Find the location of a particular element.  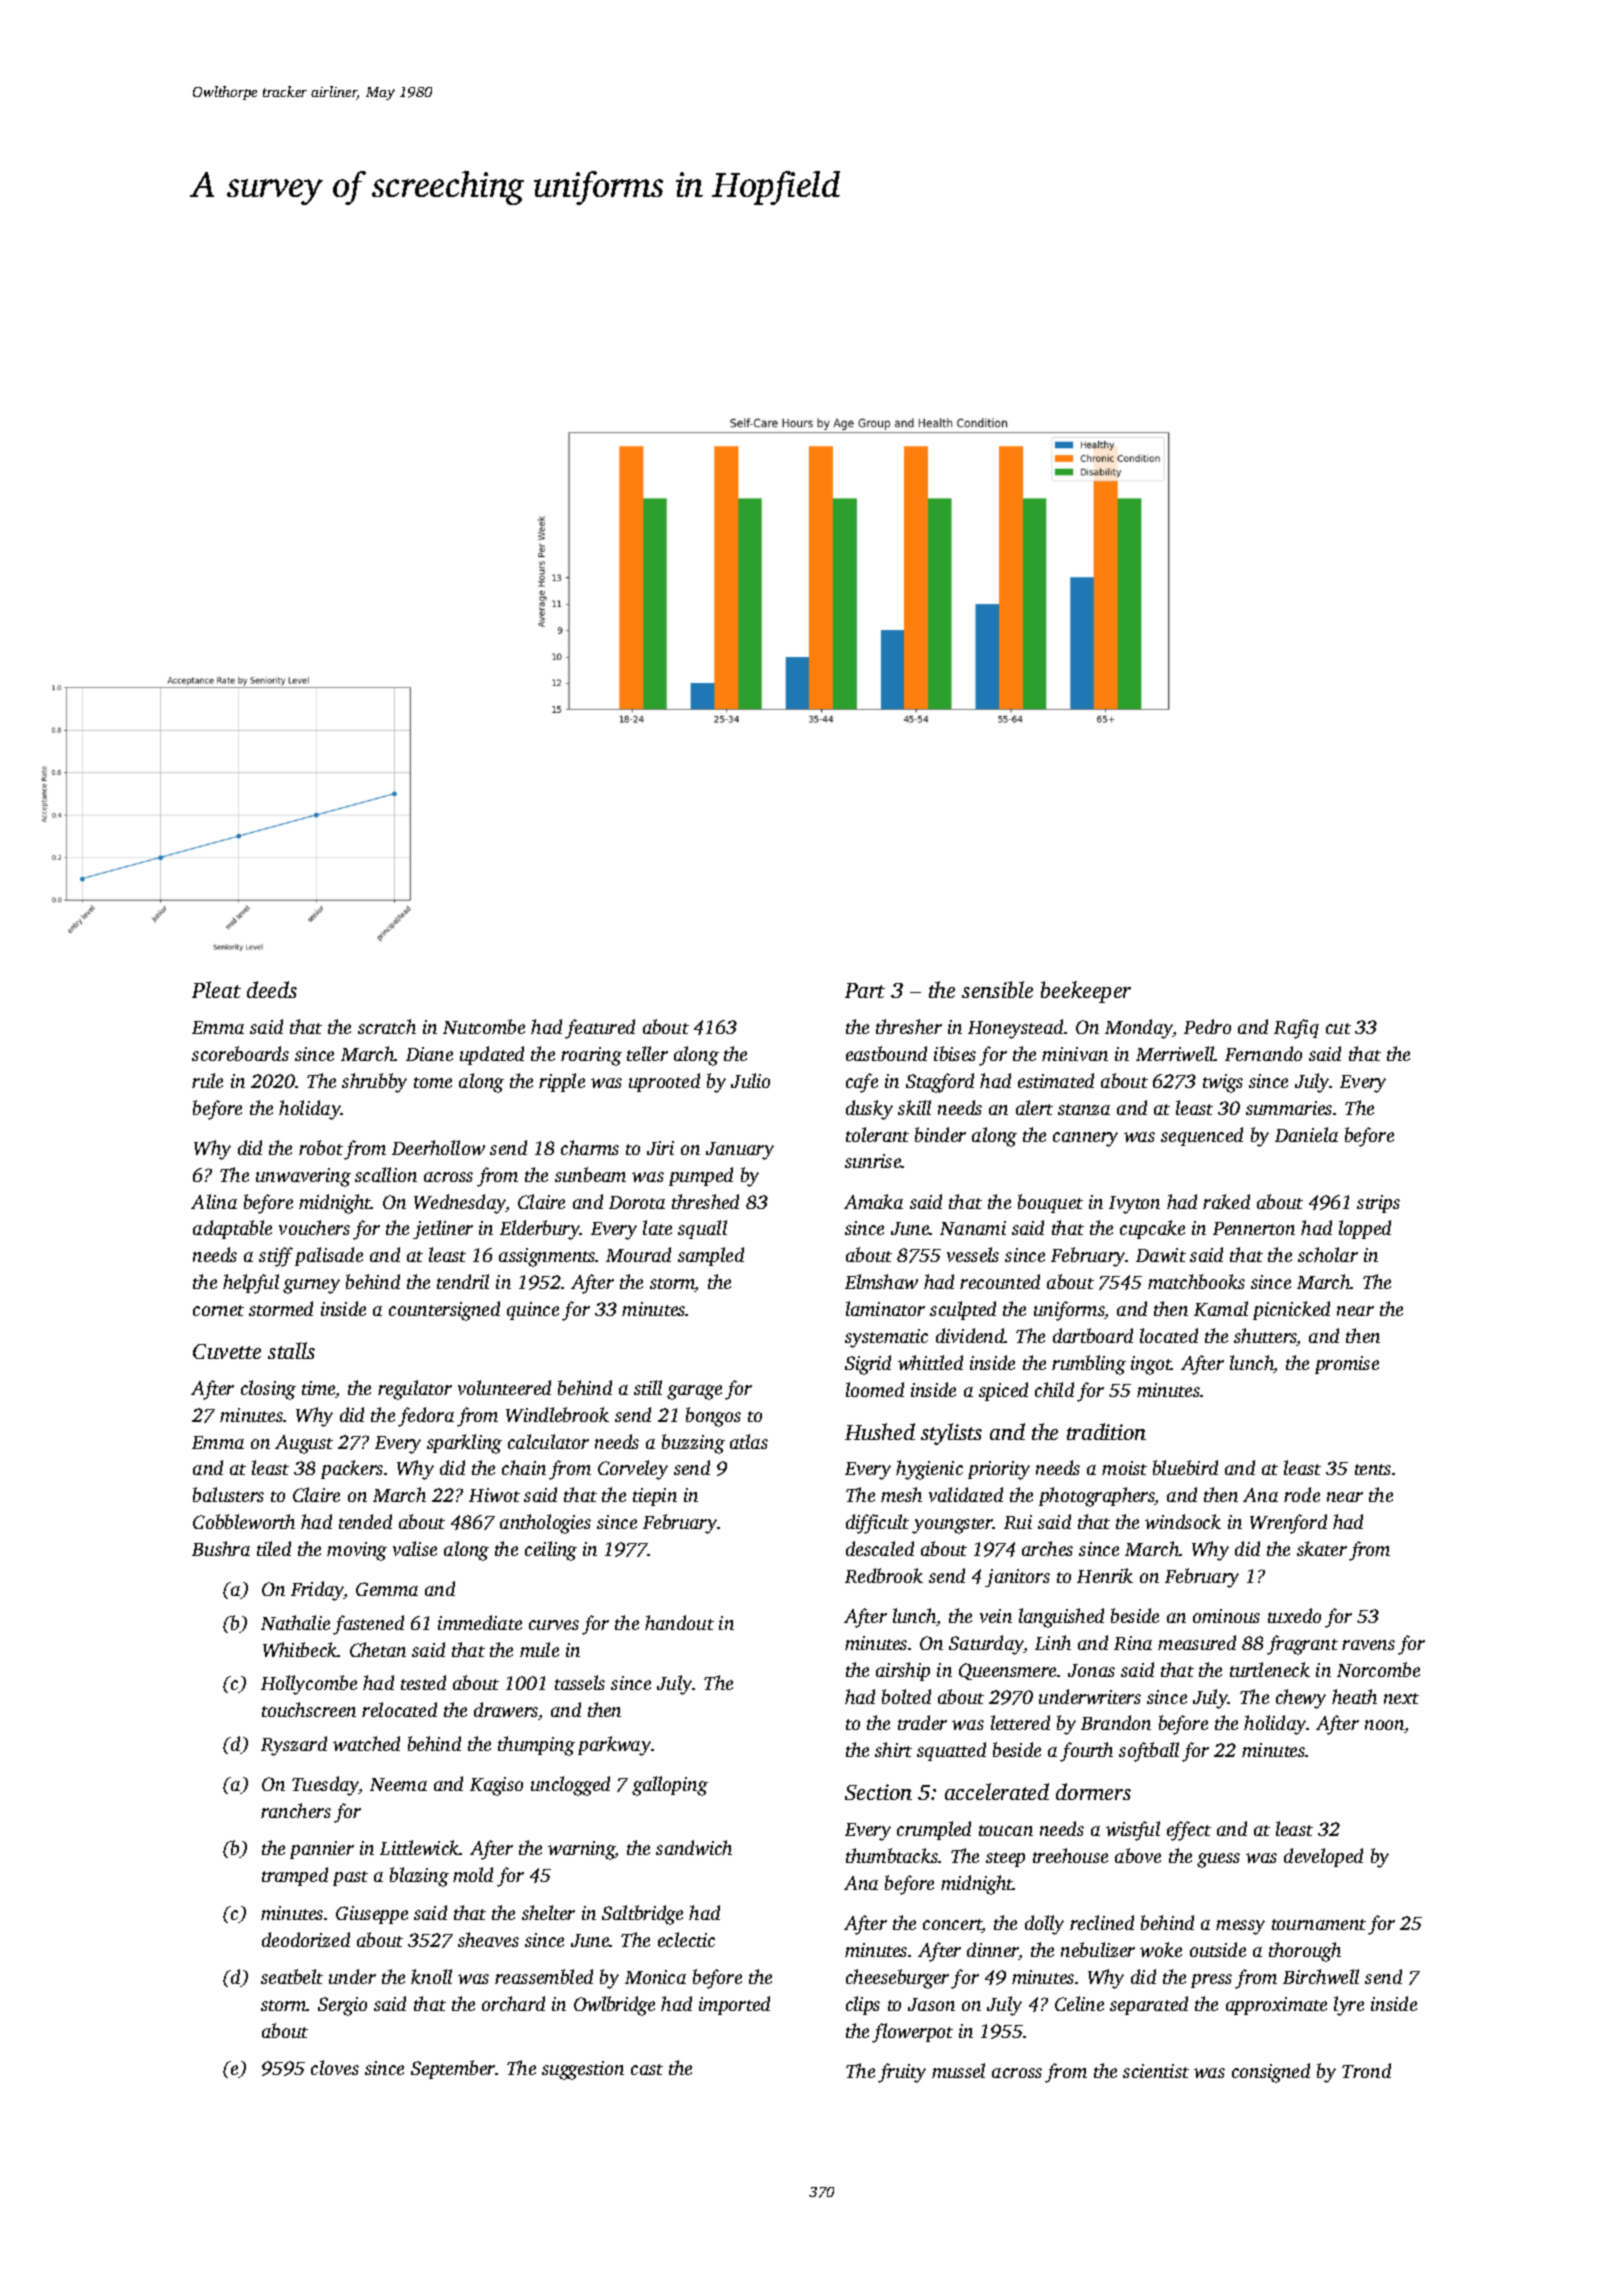

time is located at coordinates (319, 1389).
